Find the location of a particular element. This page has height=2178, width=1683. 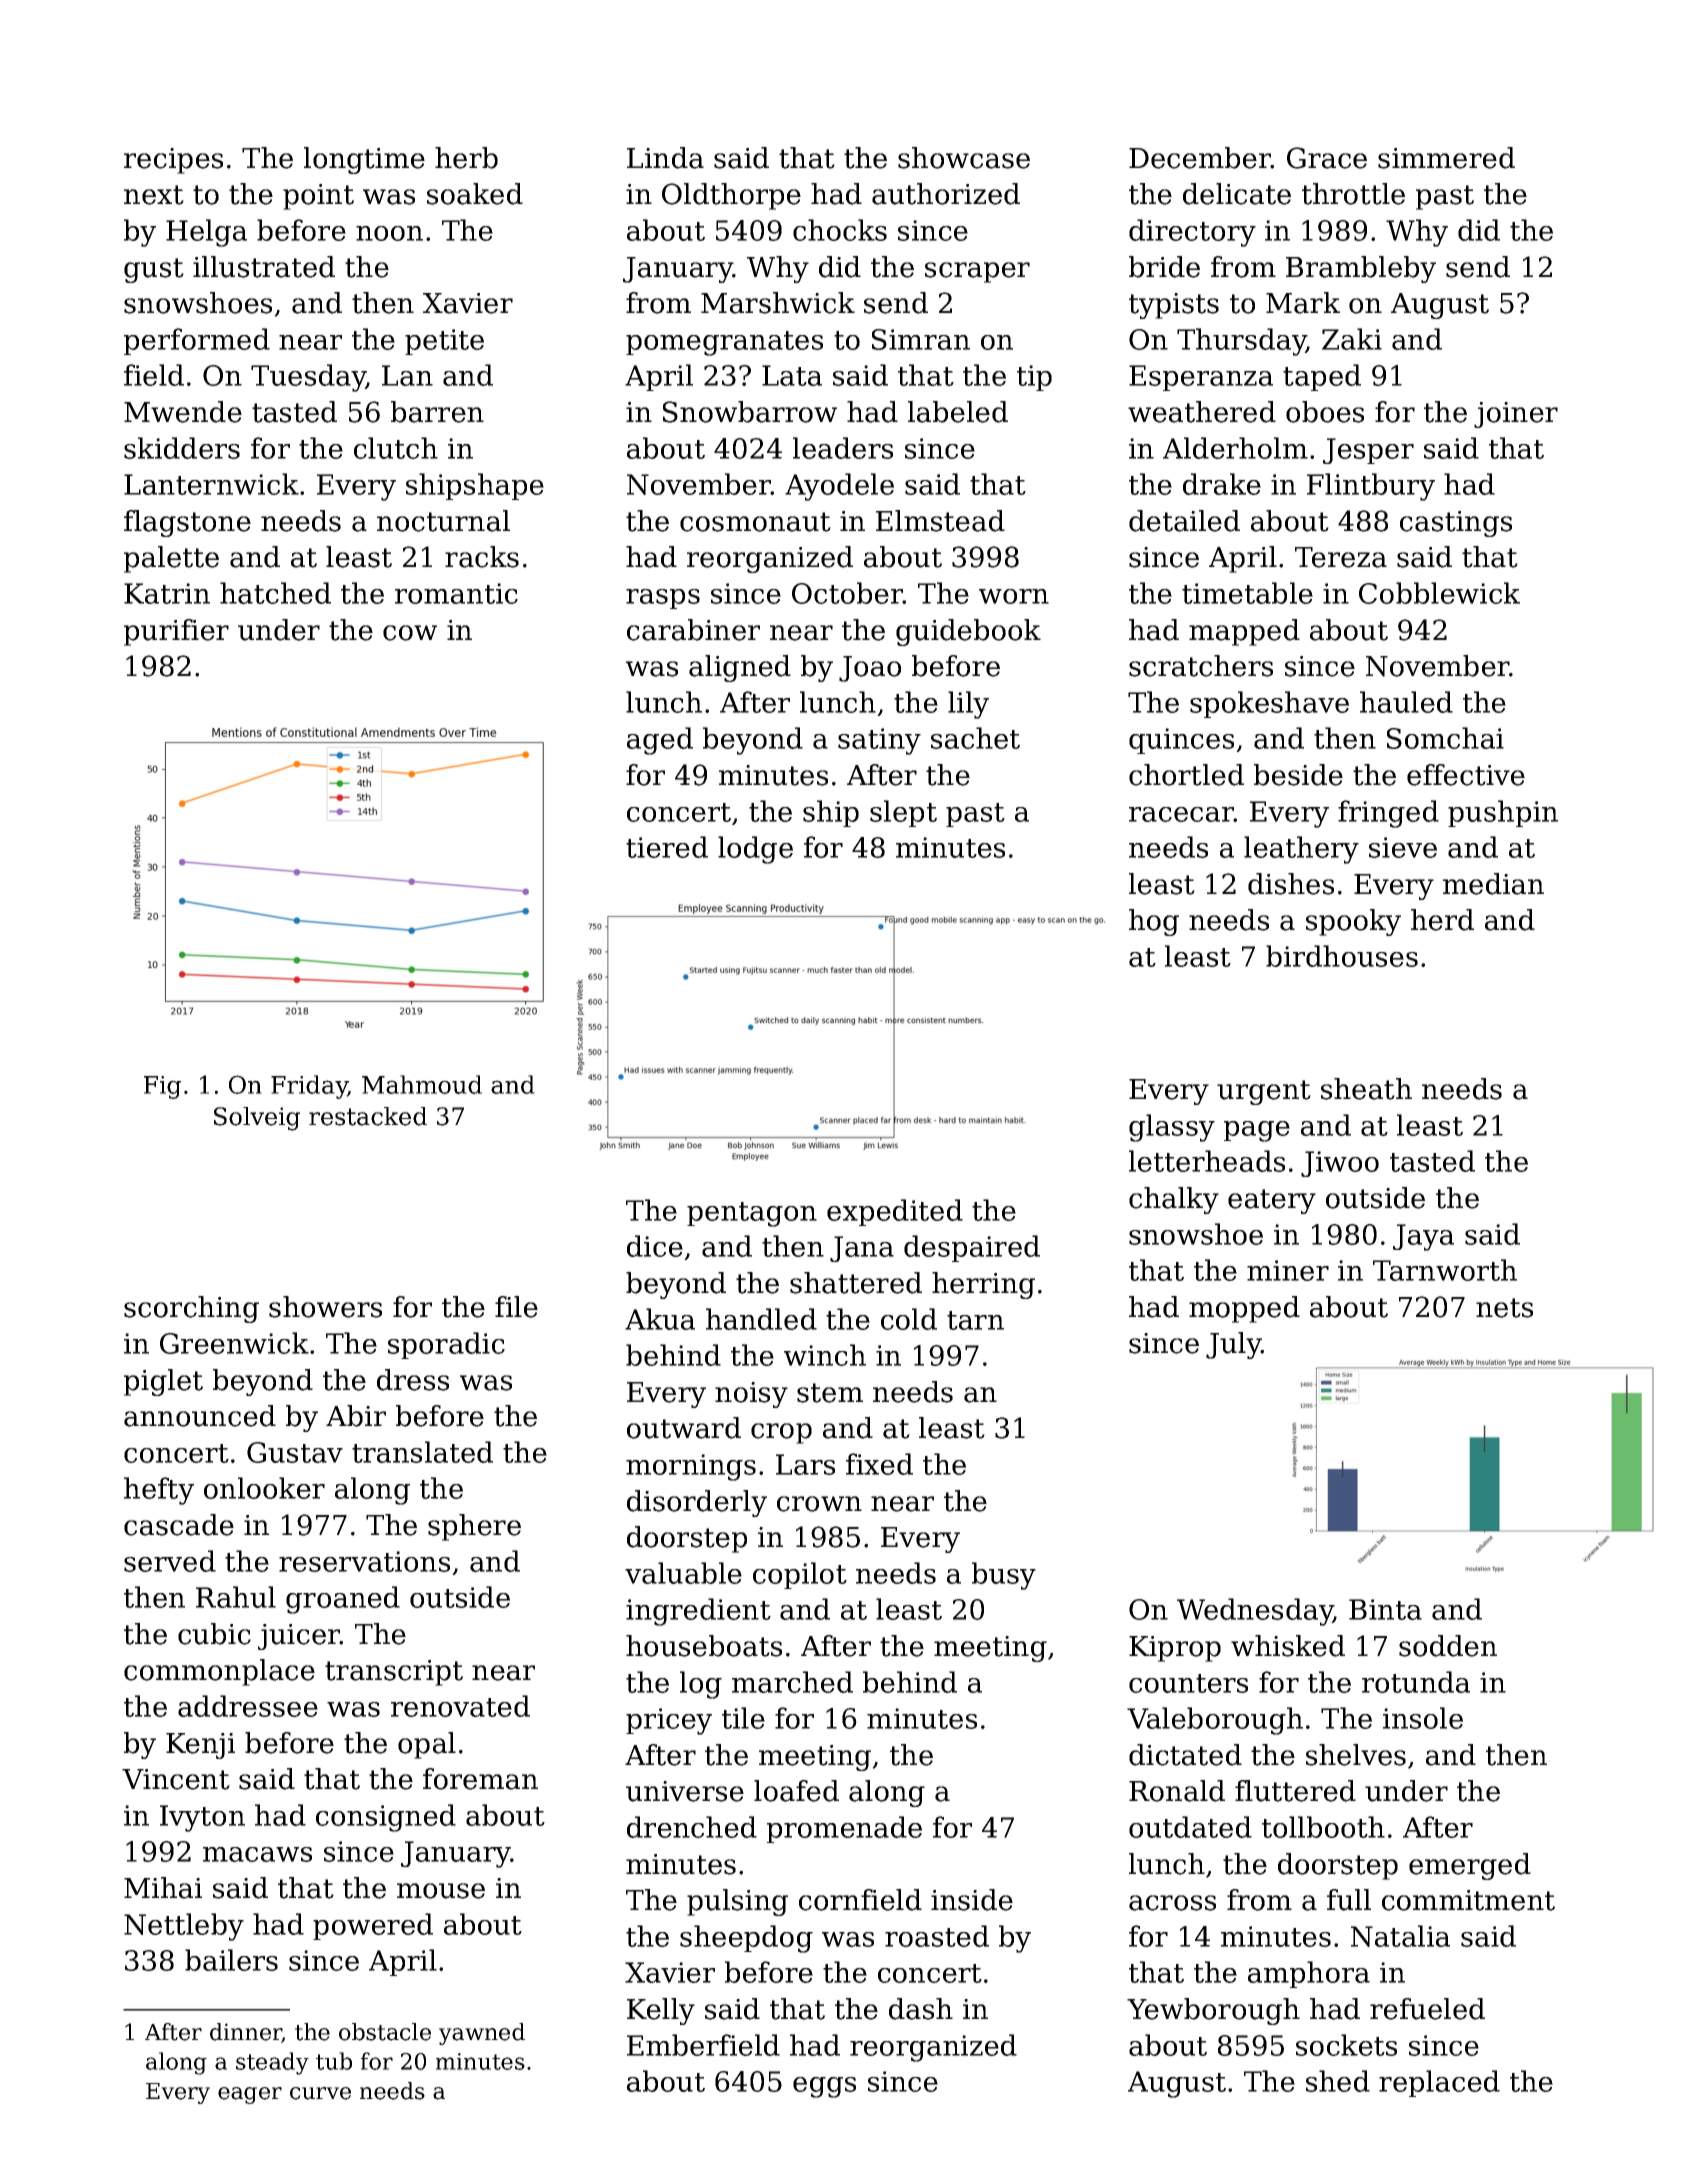

curve is located at coordinates (320, 2093).
